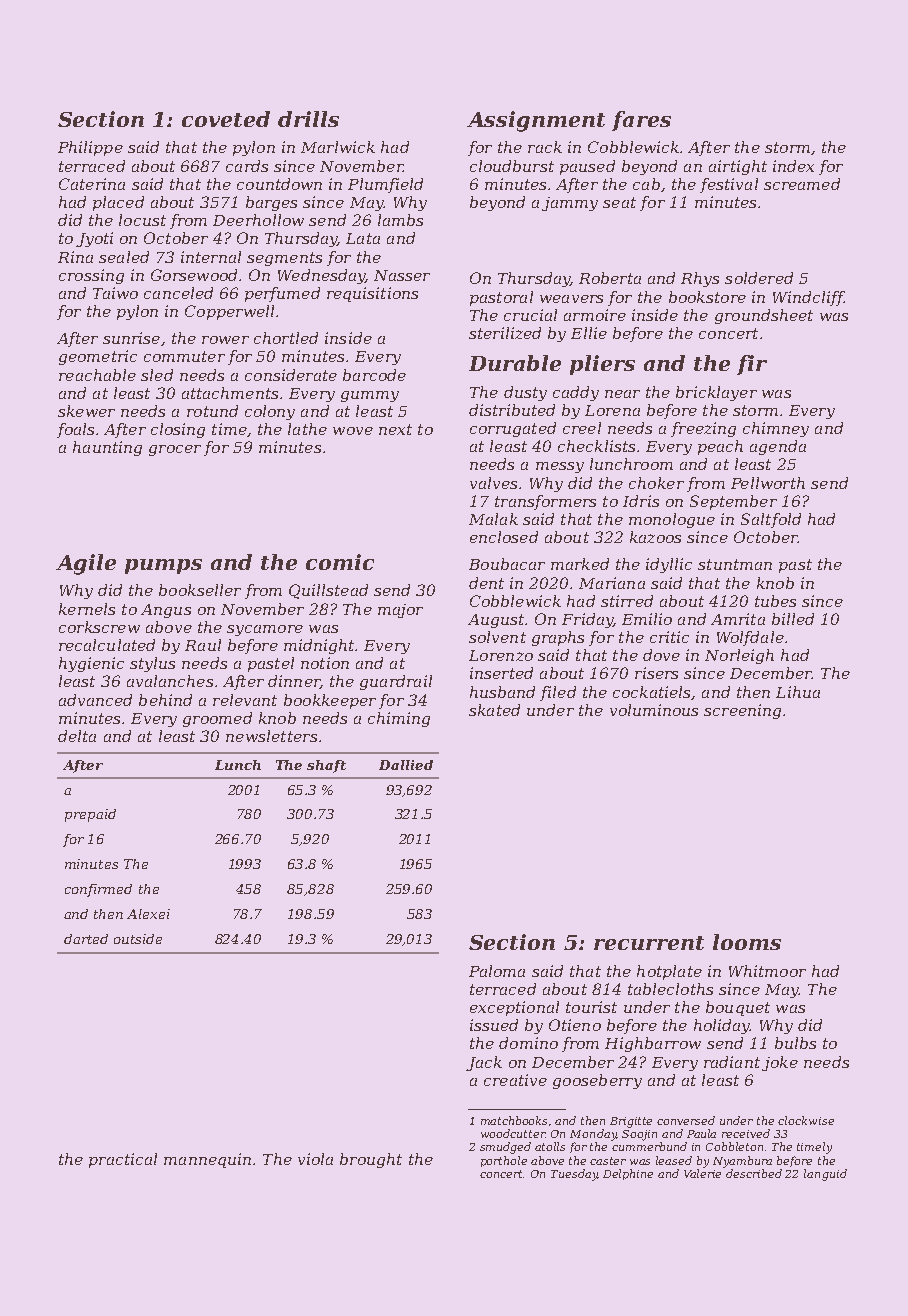 Image resolution: width=908 pixels, height=1316 pixels. I want to click on cloudburst, so click(512, 166).
